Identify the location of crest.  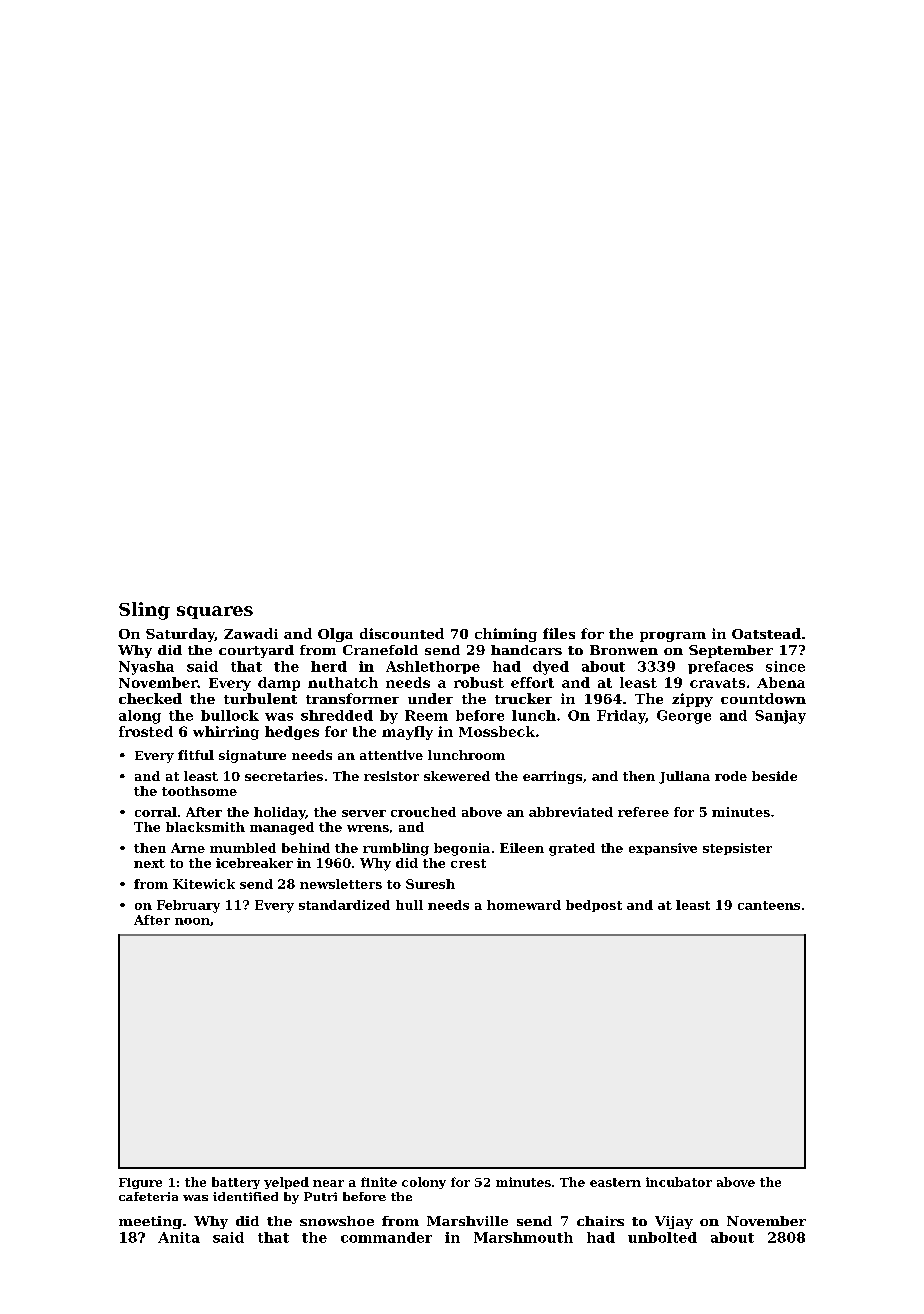
(468, 863).
